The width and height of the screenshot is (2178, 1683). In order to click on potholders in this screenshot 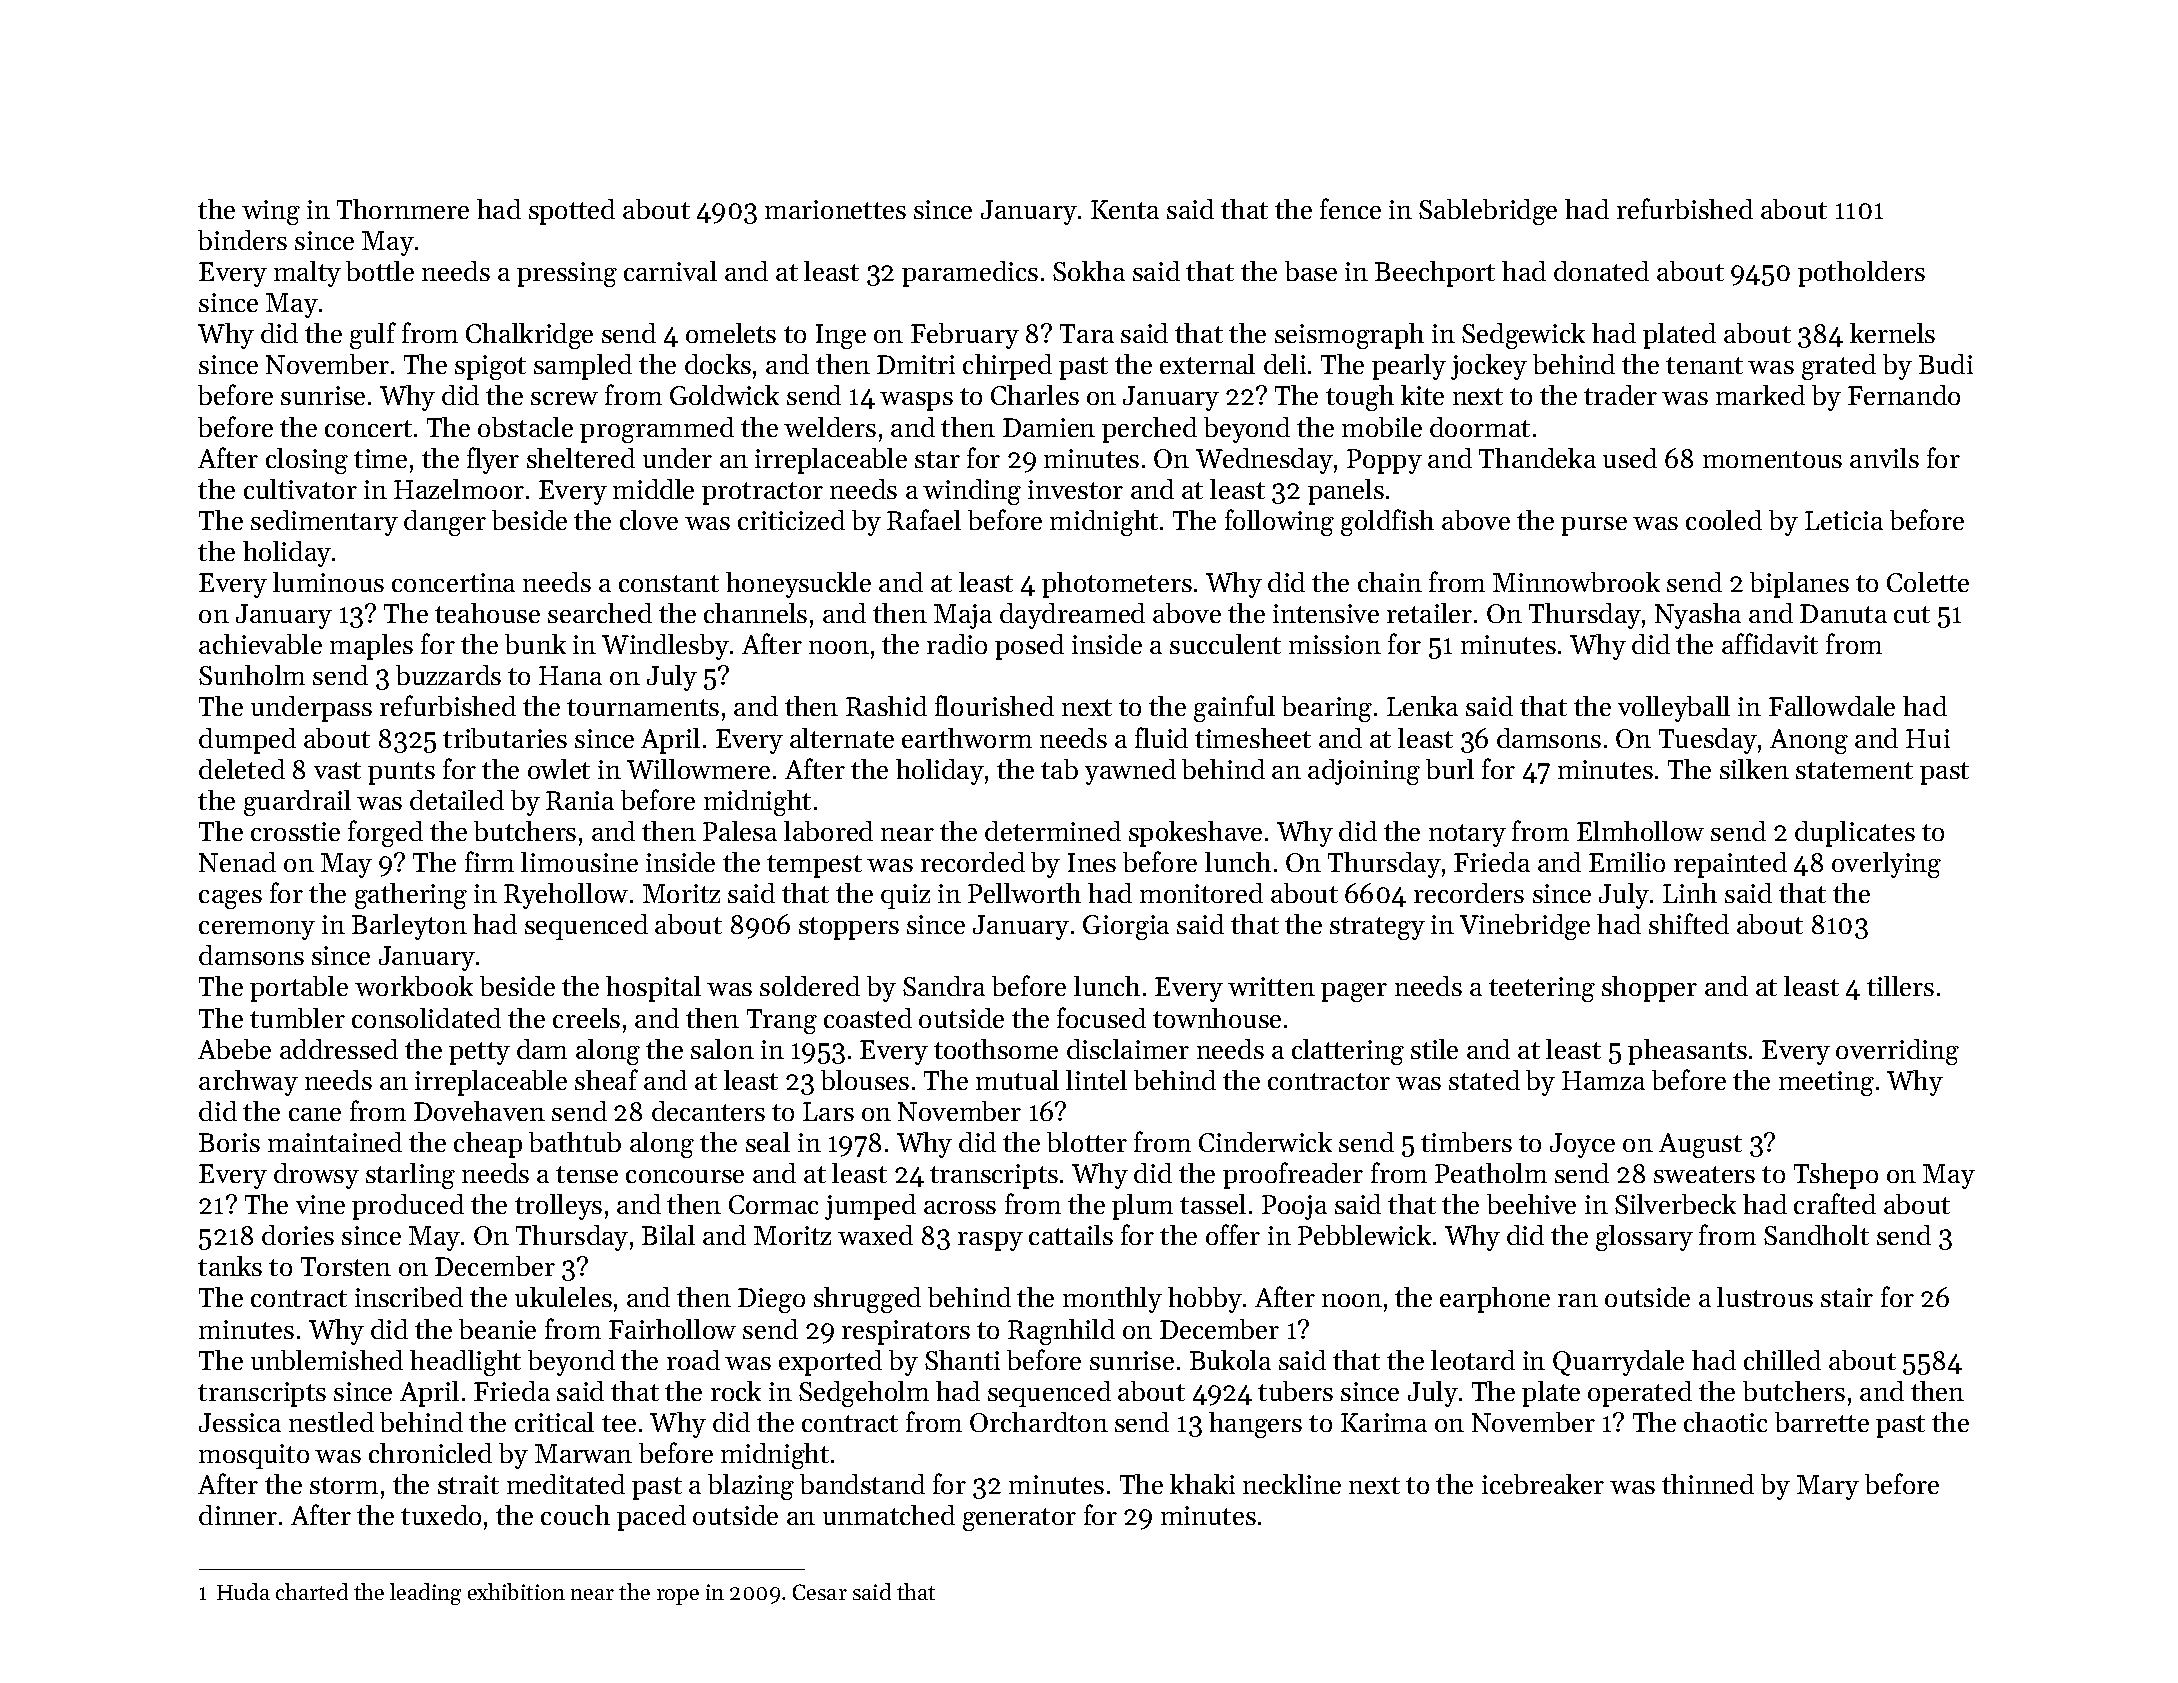, I will do `click(1861, 274)`.
